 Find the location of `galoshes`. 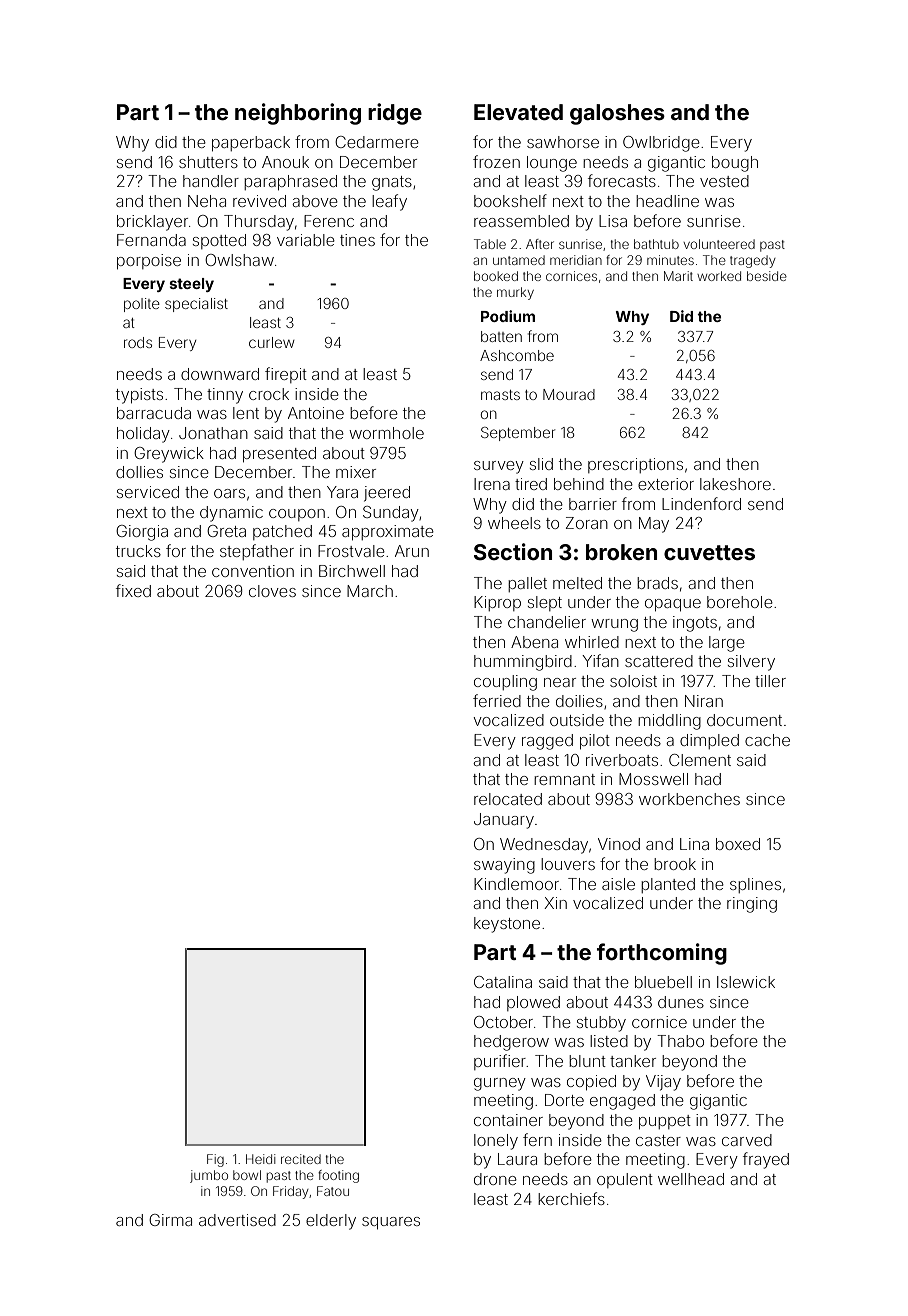

galoshes is located at coordinates (617, 114).
